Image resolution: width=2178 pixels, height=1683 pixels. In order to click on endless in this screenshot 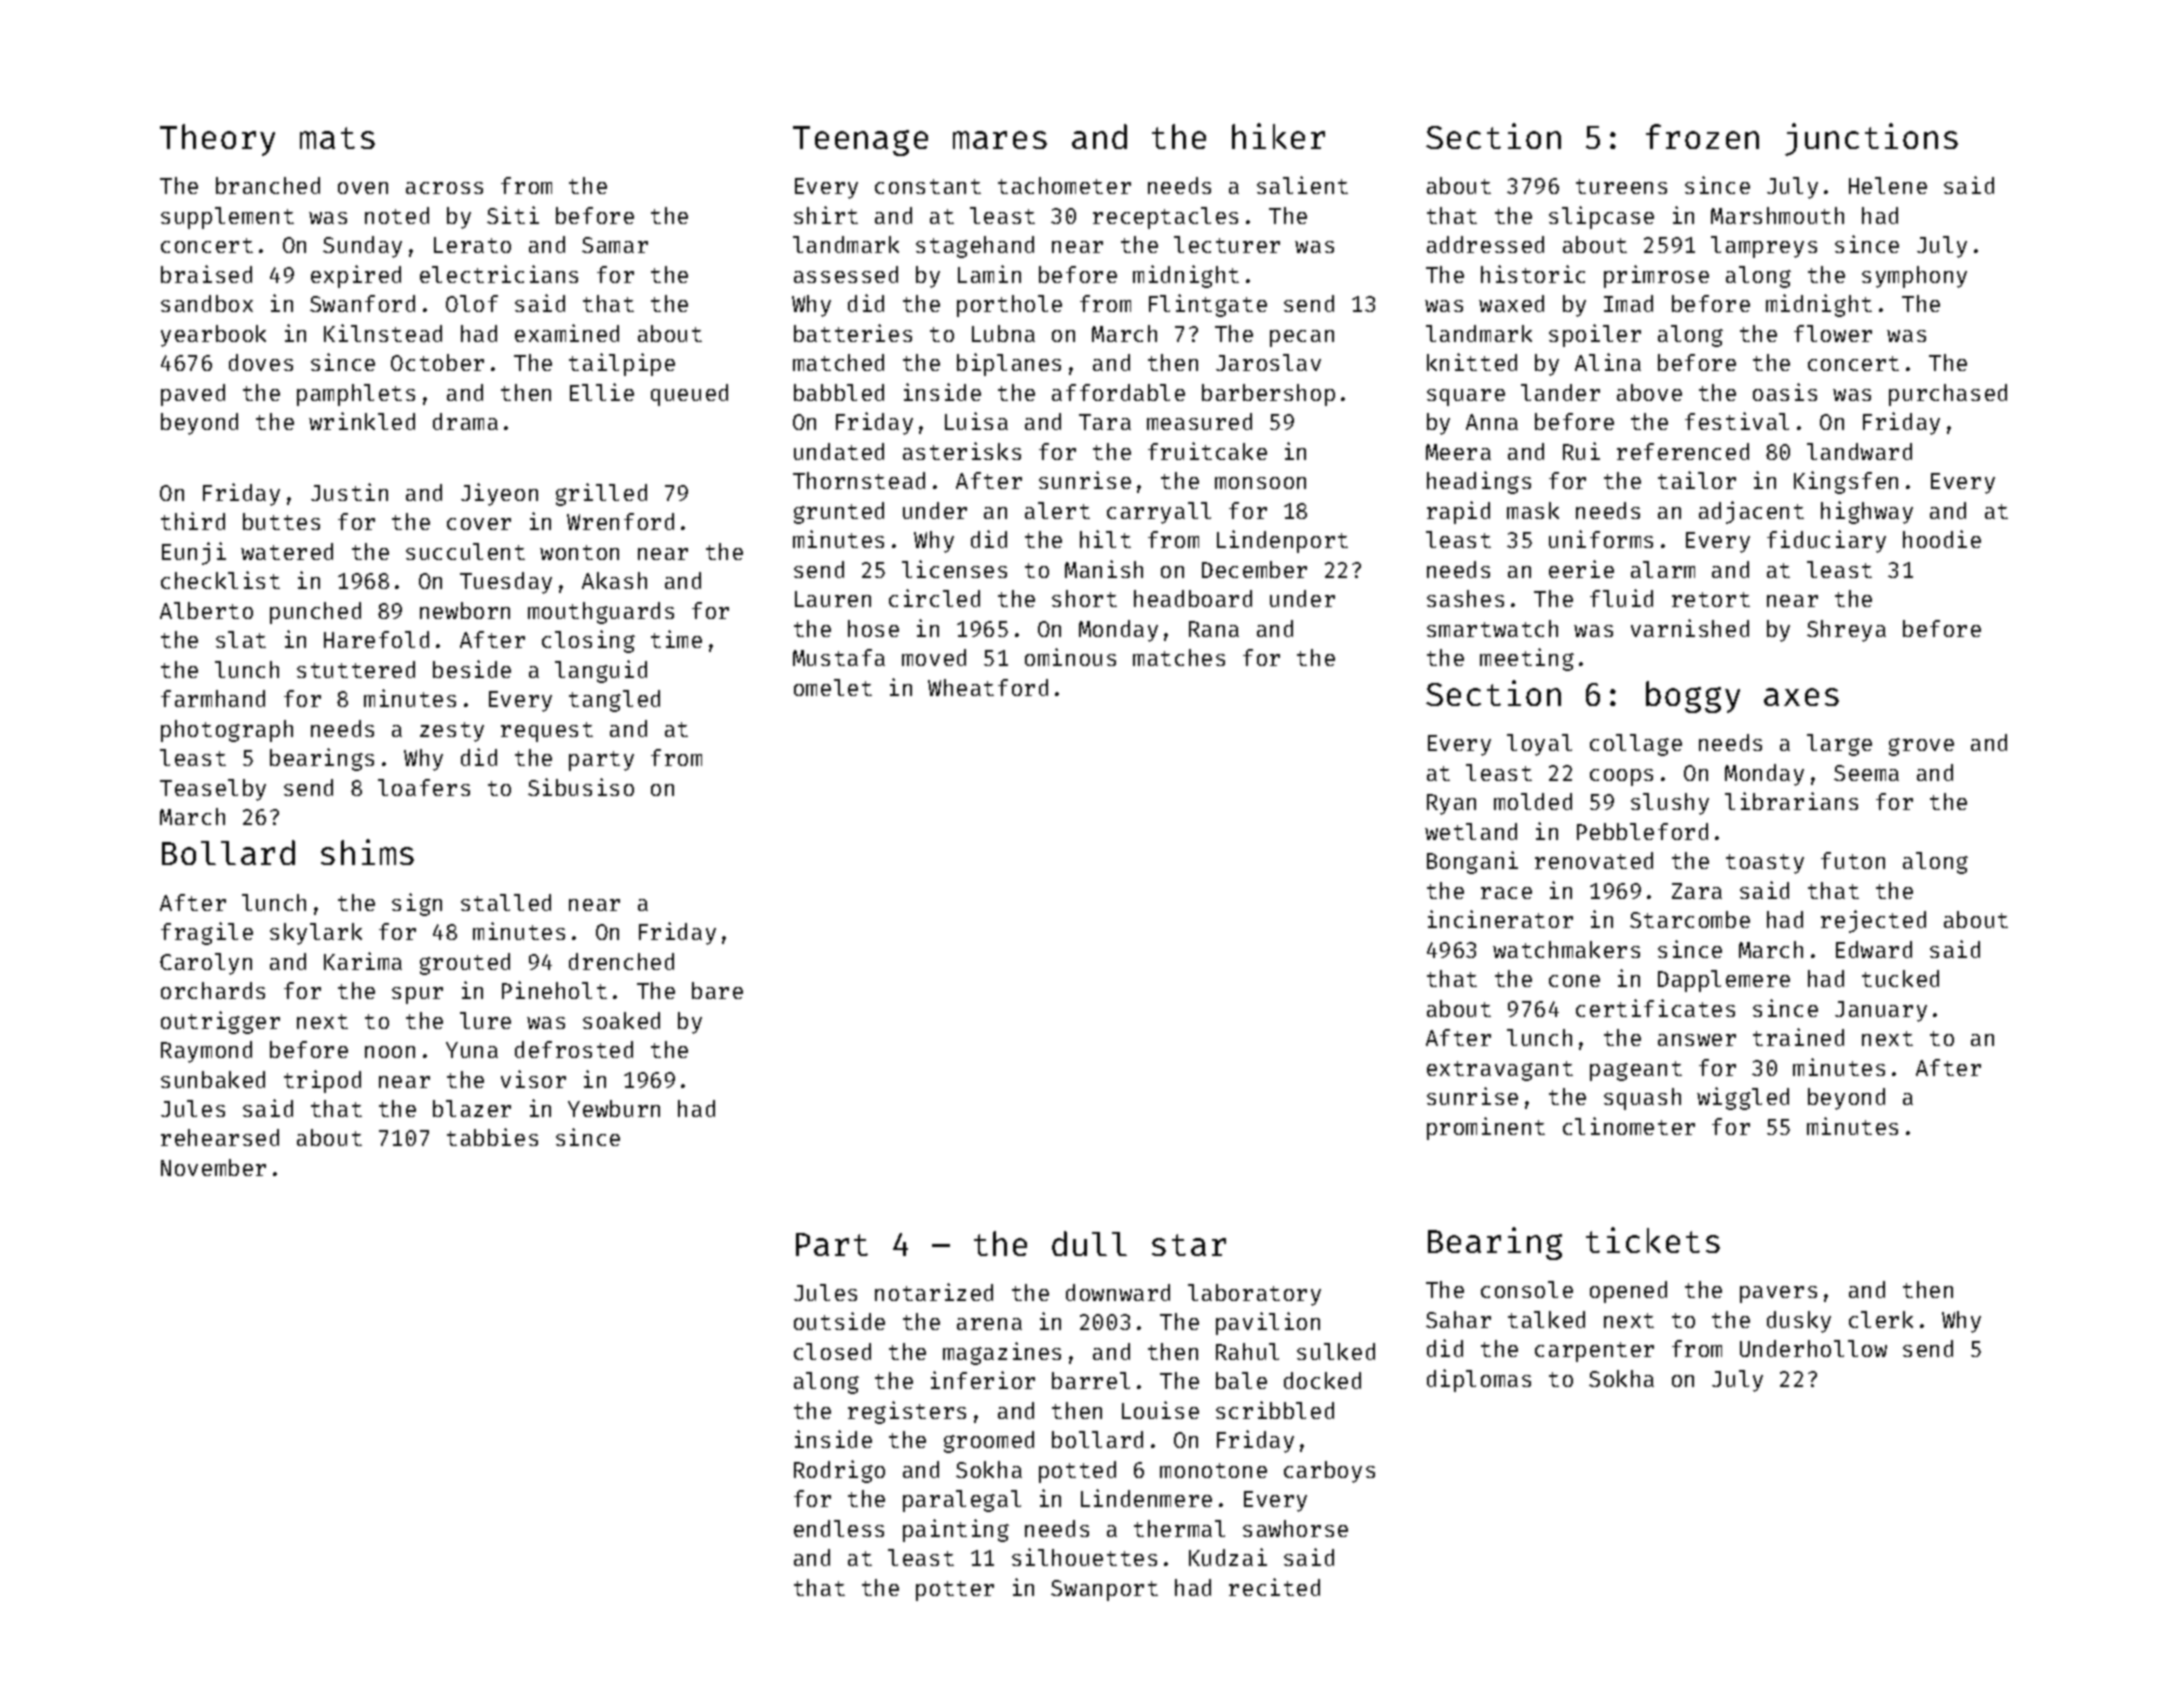, I will do `click(839, 1528)`.
